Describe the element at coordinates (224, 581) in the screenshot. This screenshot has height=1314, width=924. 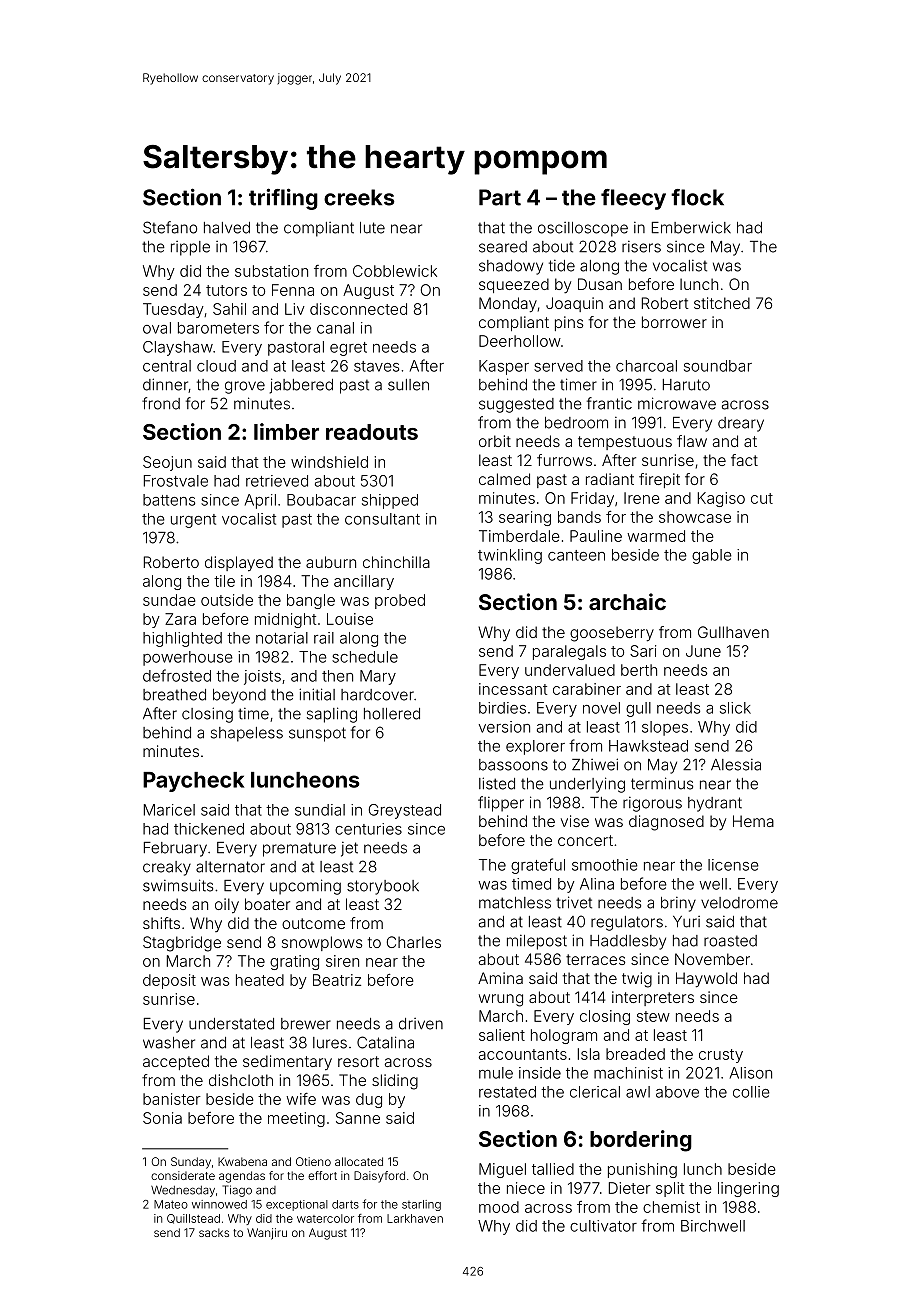
I see `tile` at that location.
